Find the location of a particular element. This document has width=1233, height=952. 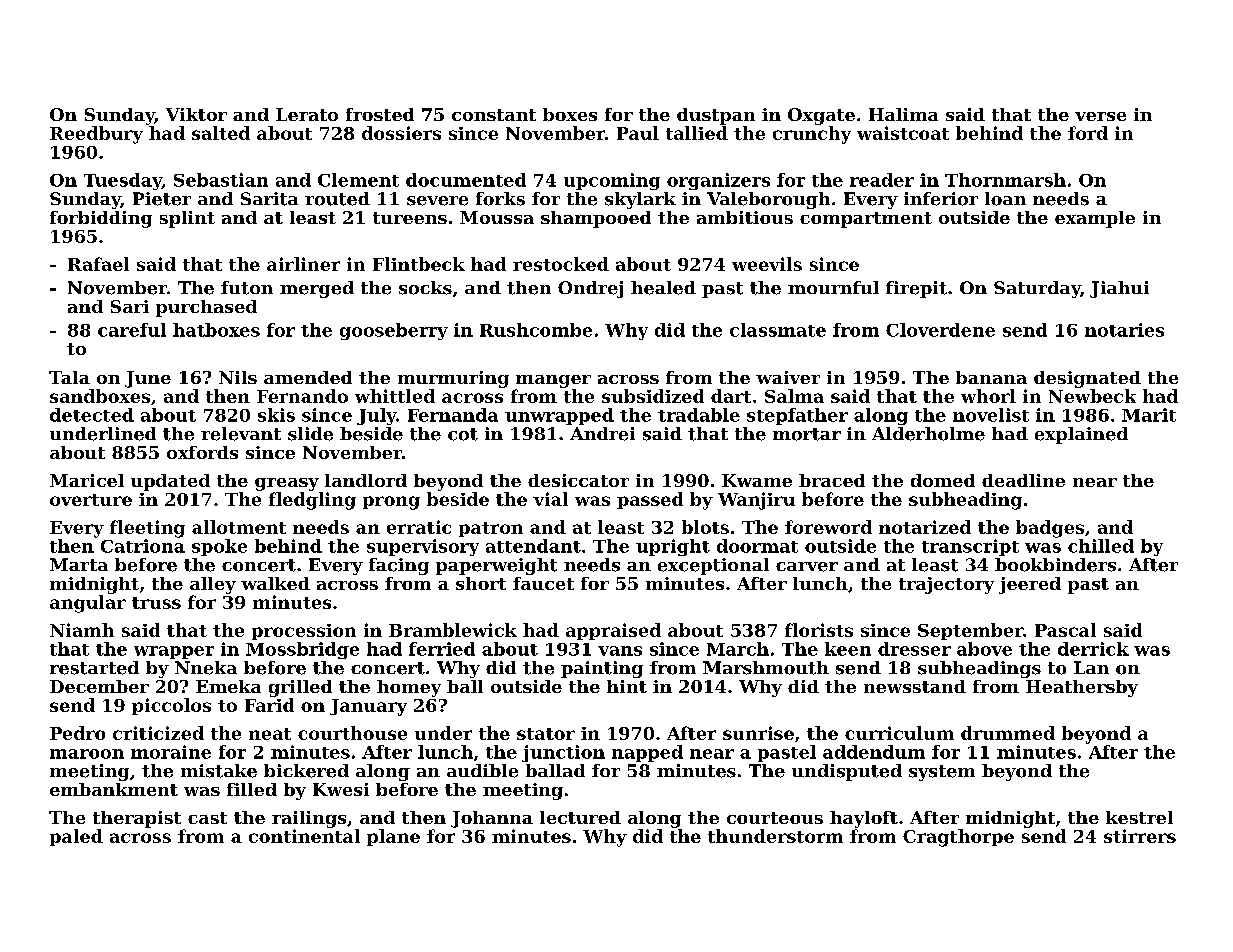

Halima is located at coordinates (903, 114).
